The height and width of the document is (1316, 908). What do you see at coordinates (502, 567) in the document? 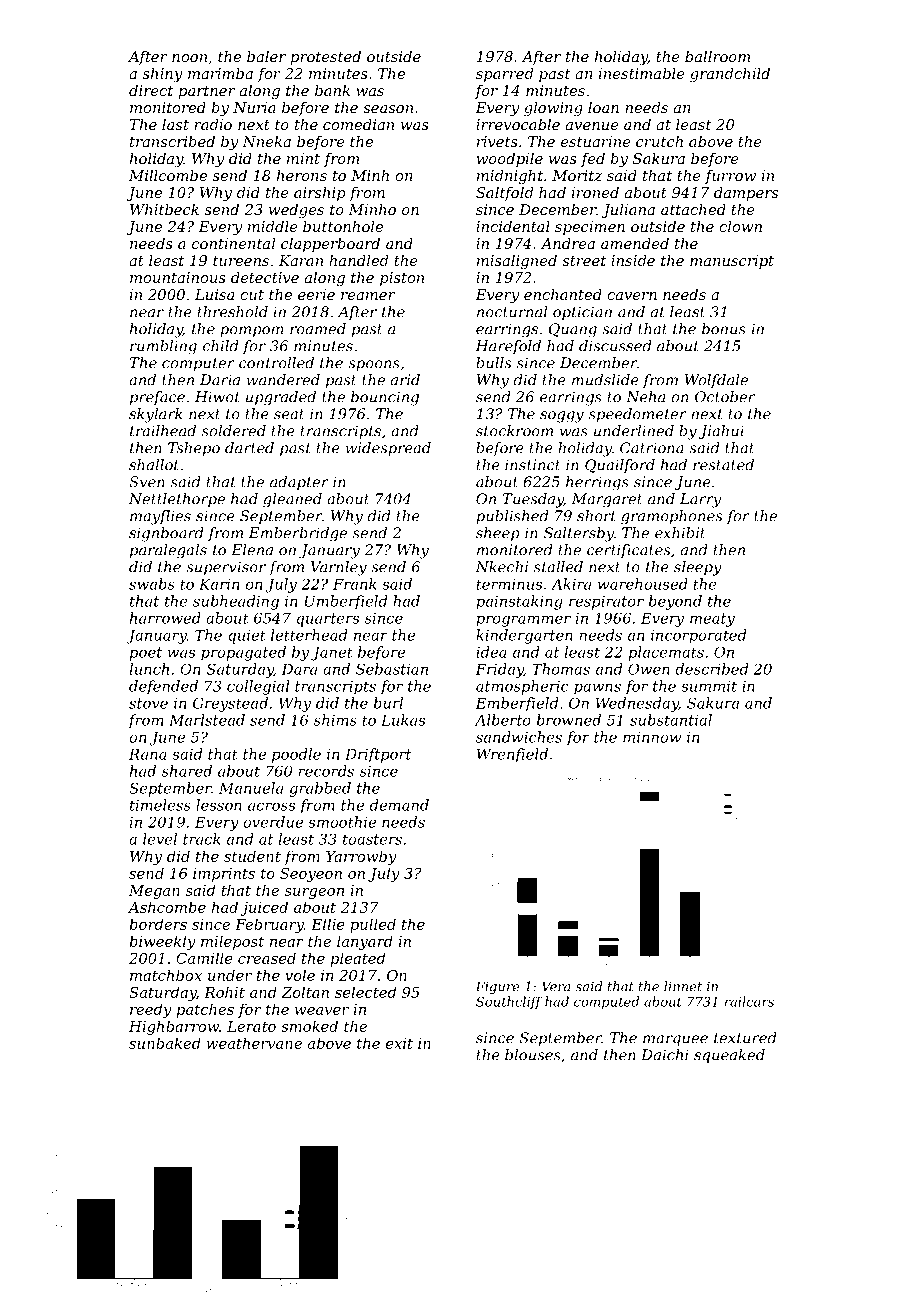
I see `Nkechi` at bounding box center [502, 567].
